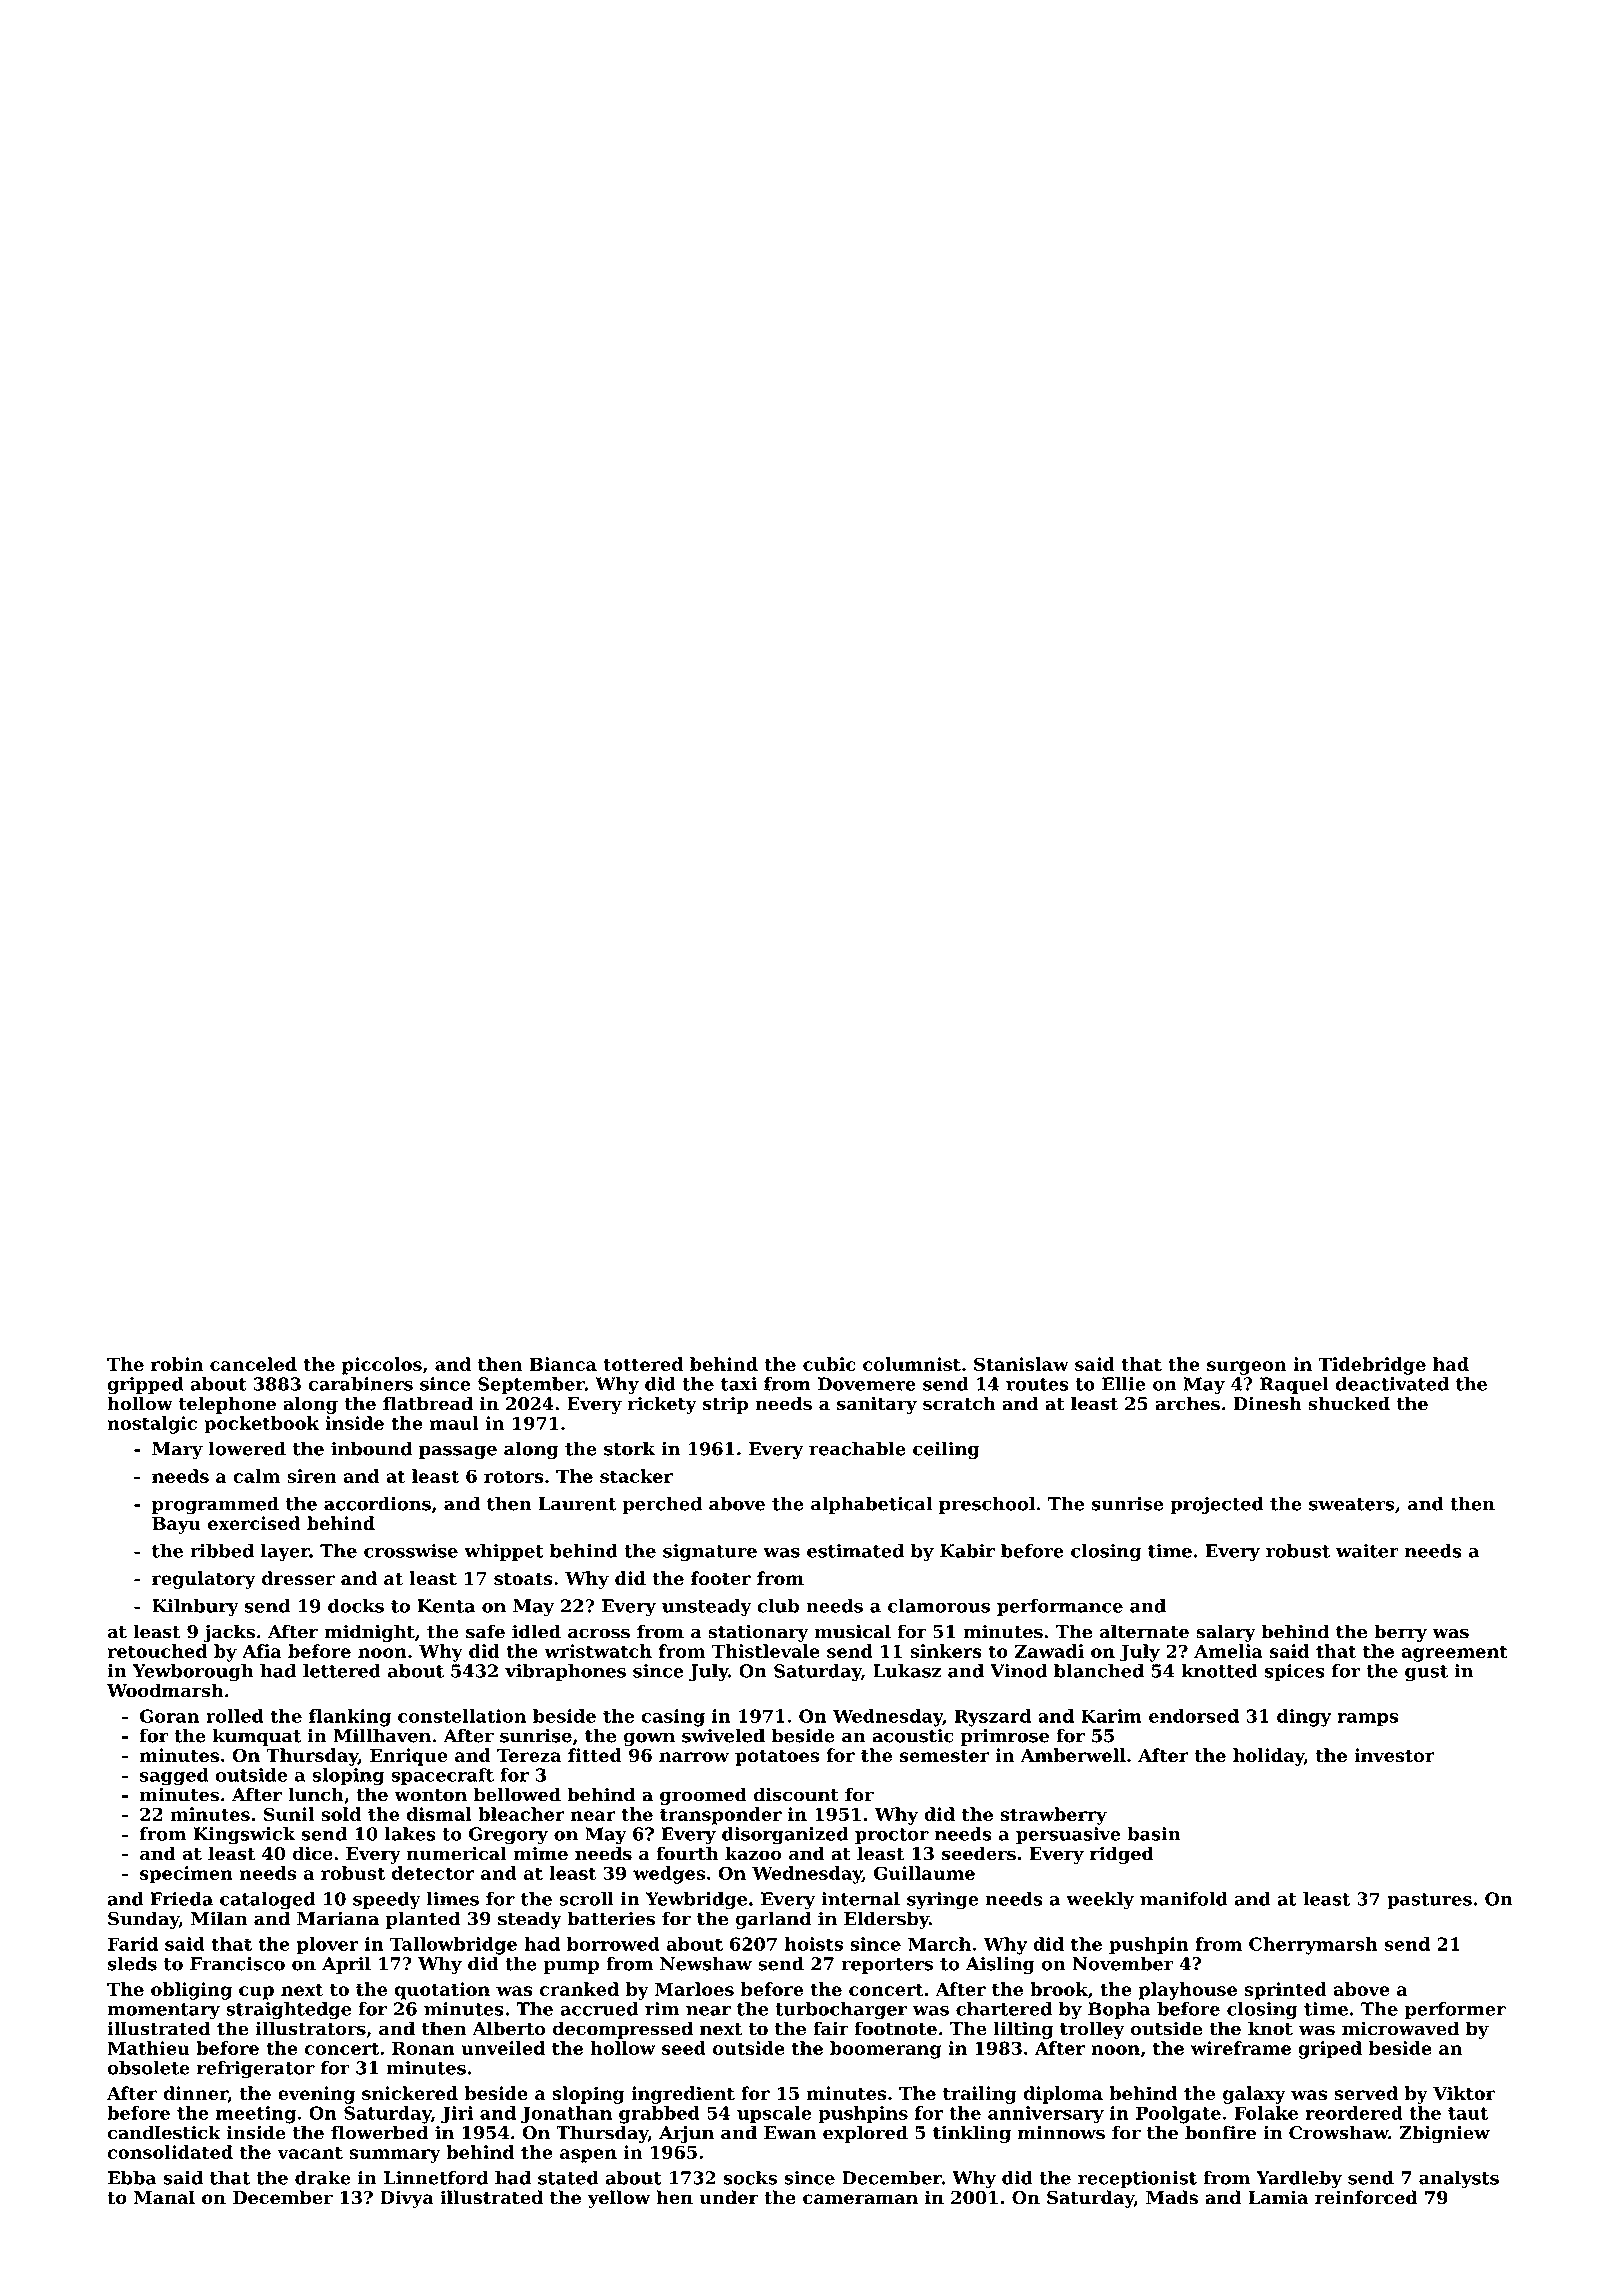 The width and height of the screenshot is (1620, 2292). What do you see at coordinates (504, 1552) in the screenshot?
I see `whippet` at bounding box center [504, 1552].
